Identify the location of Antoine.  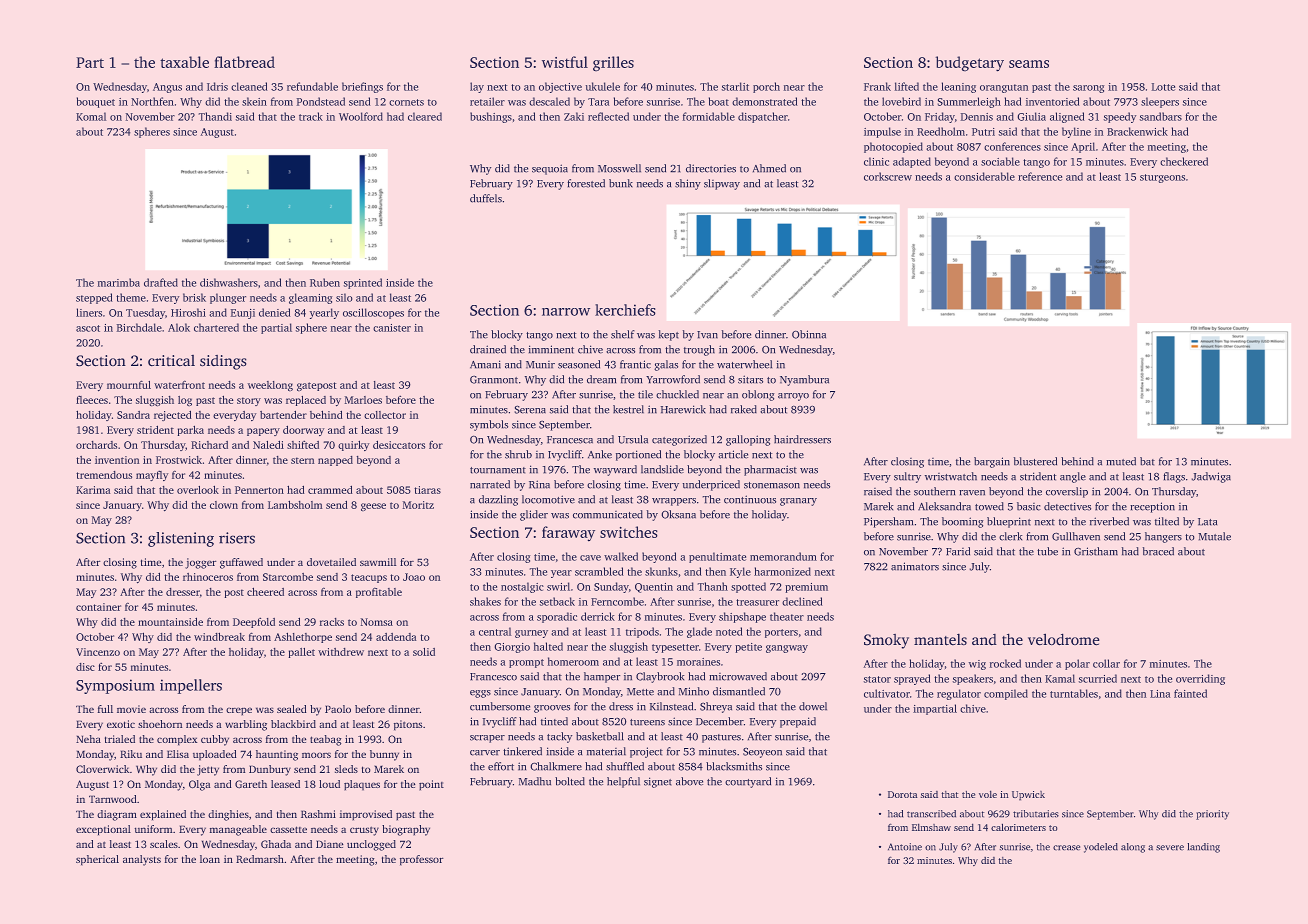
(905, 847).
